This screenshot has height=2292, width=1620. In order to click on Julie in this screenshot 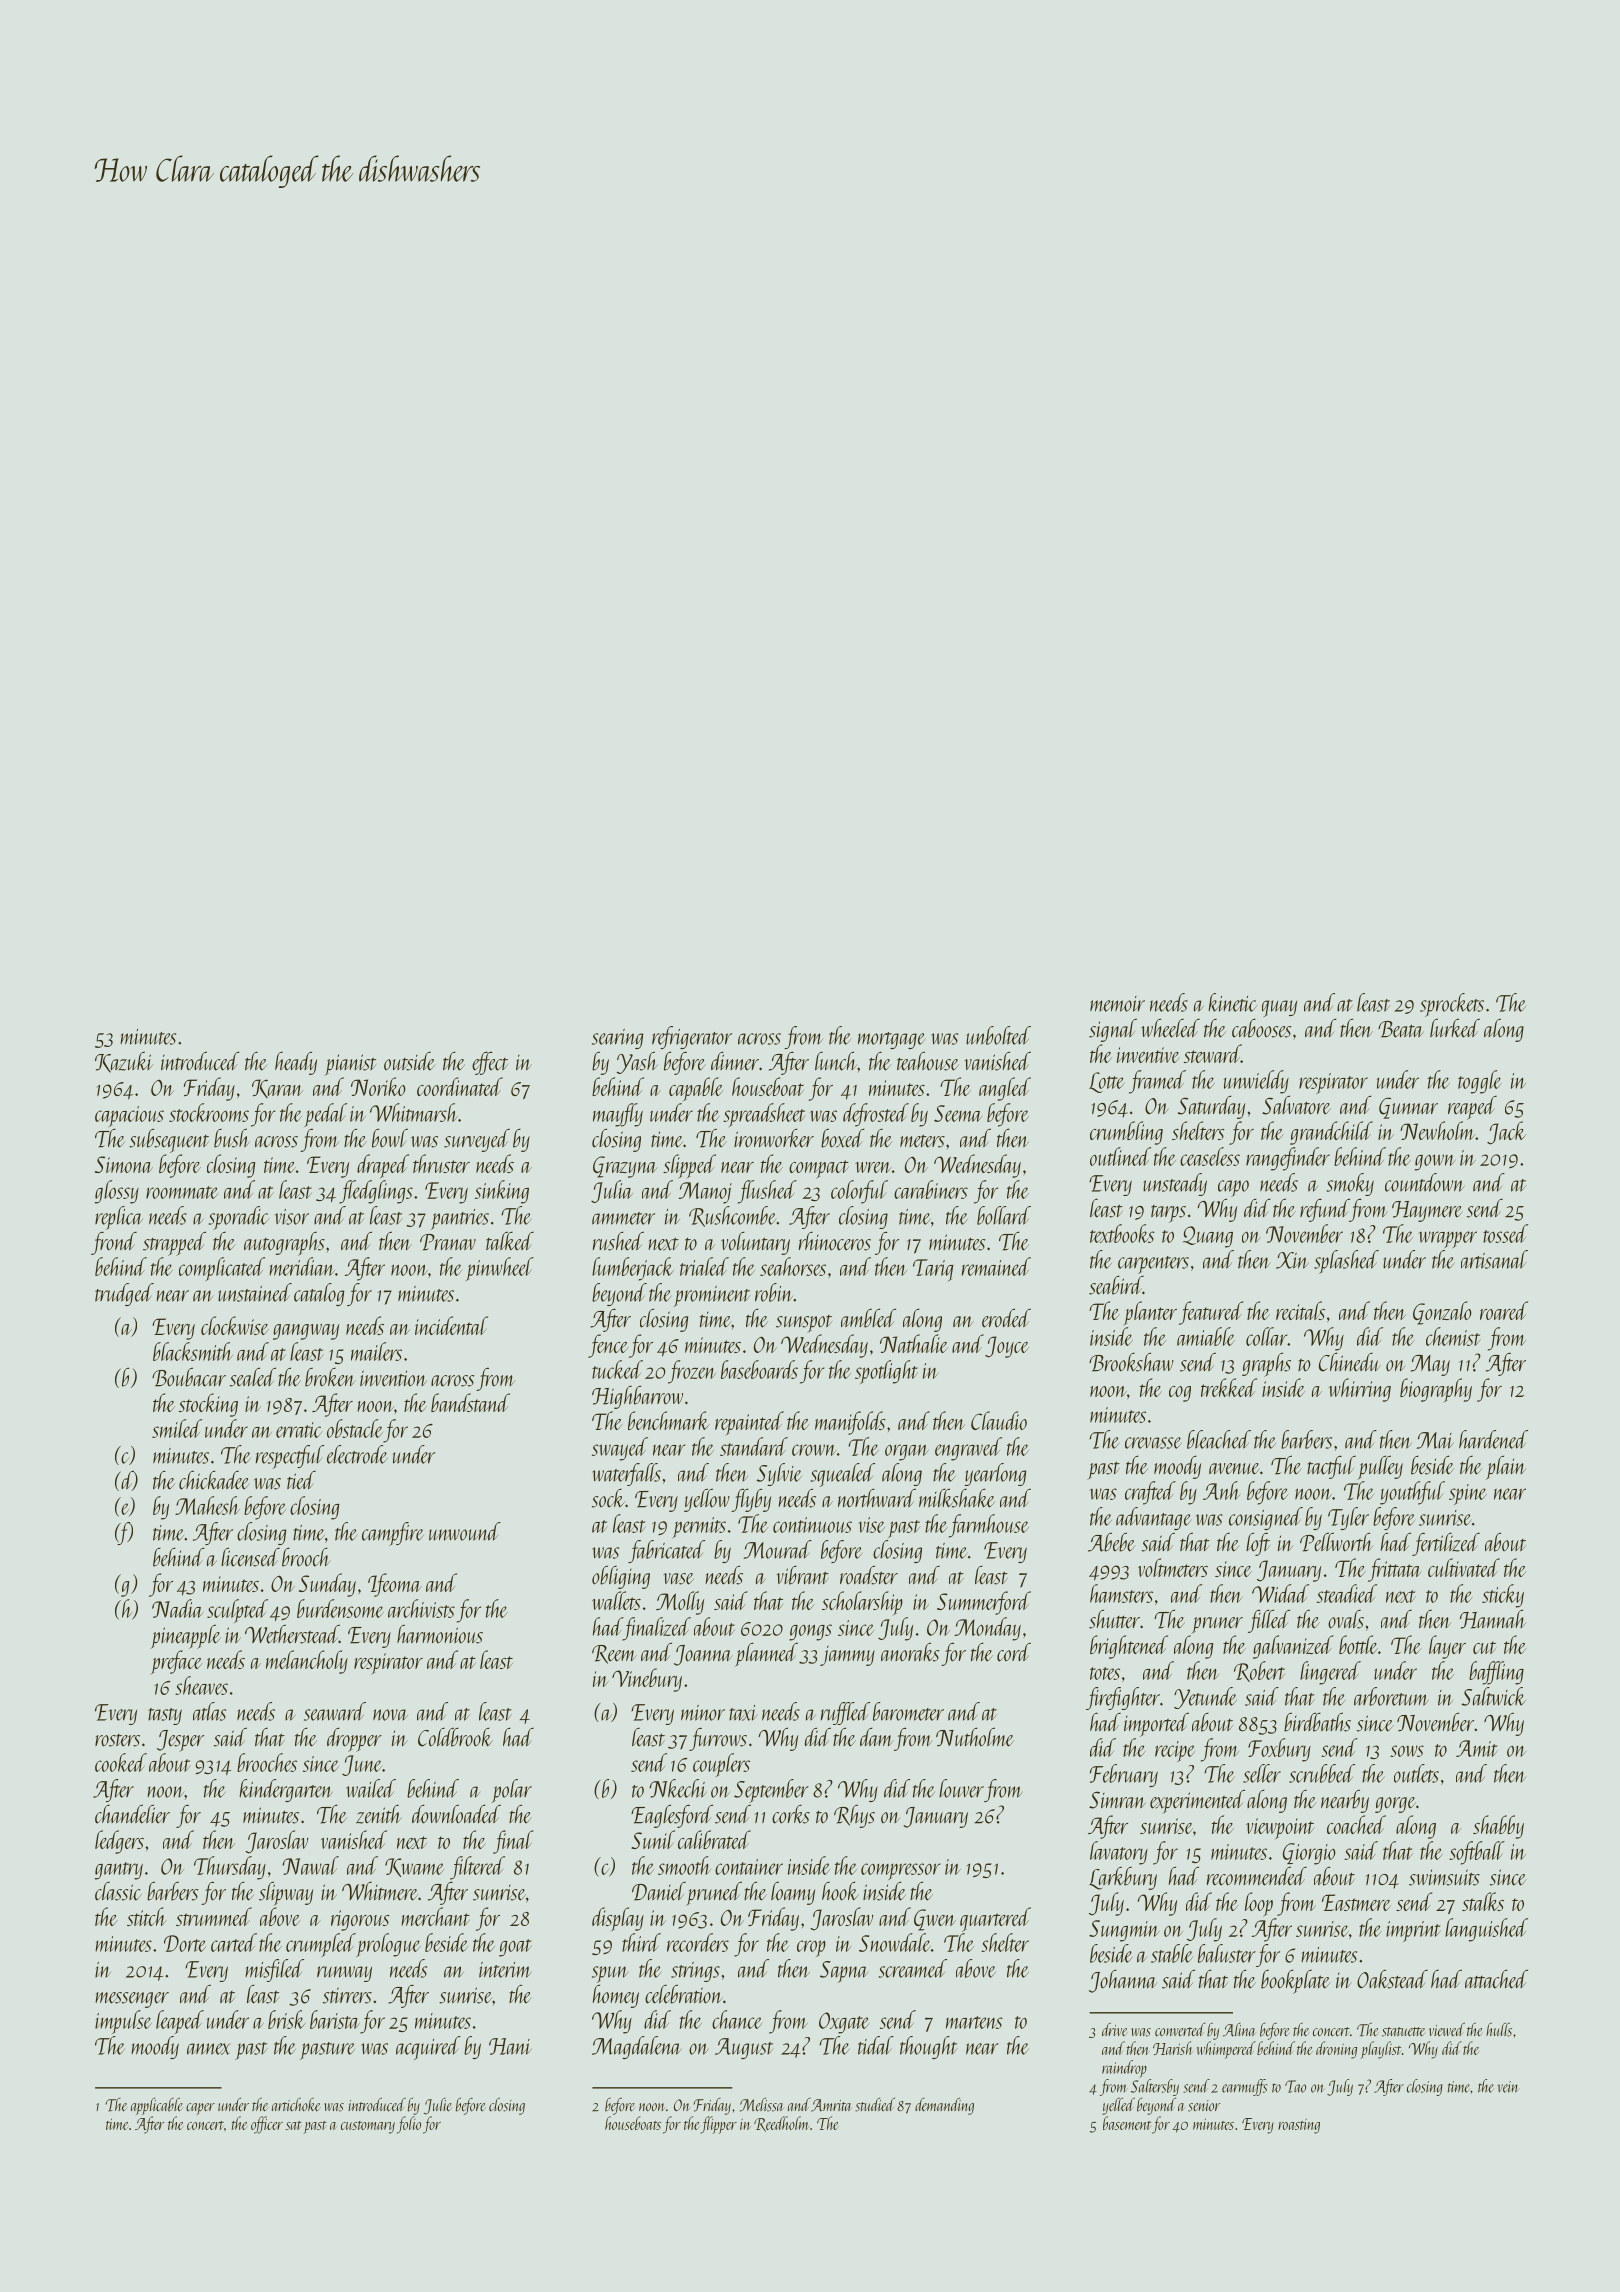, I will do `click(438, 2106)`.
